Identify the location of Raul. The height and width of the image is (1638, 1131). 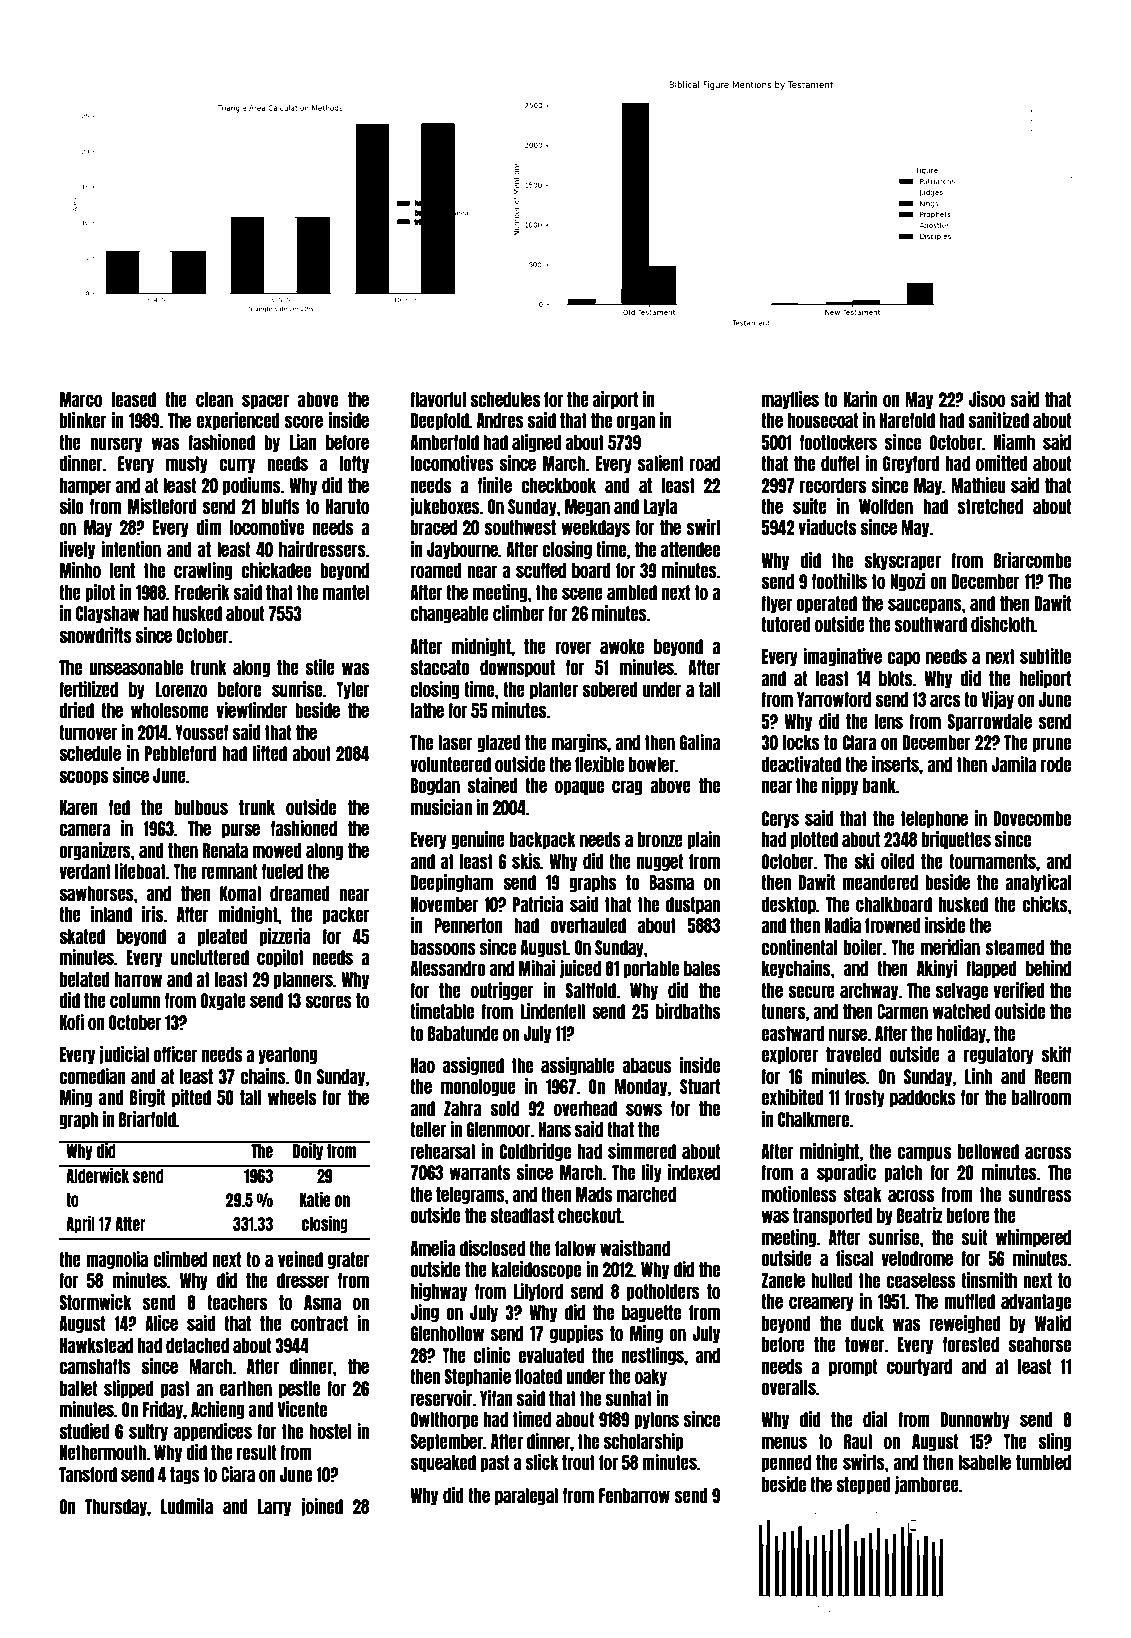
(858, 1441).
